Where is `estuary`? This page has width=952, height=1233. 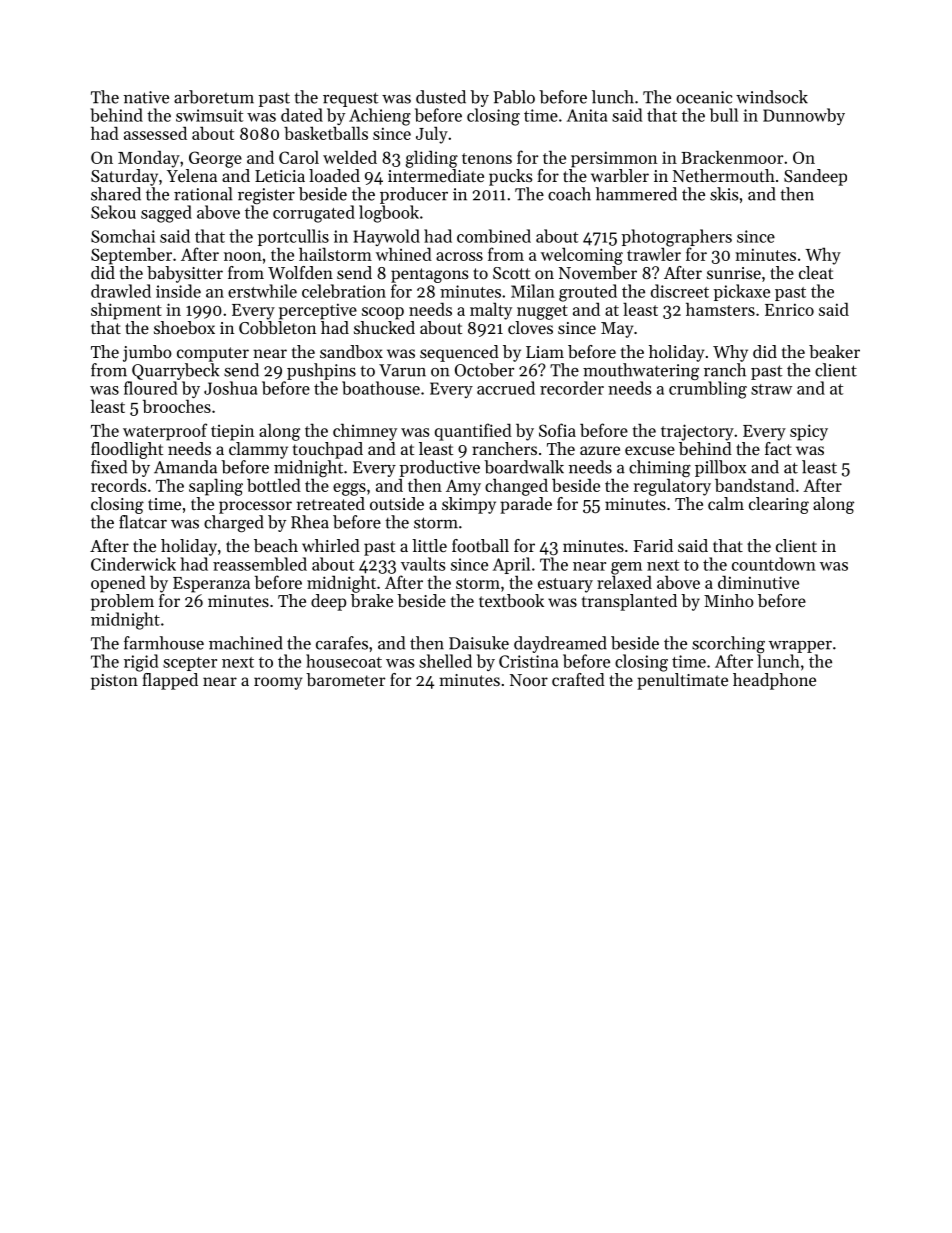
estuary is located at coordinates (565, 585).
